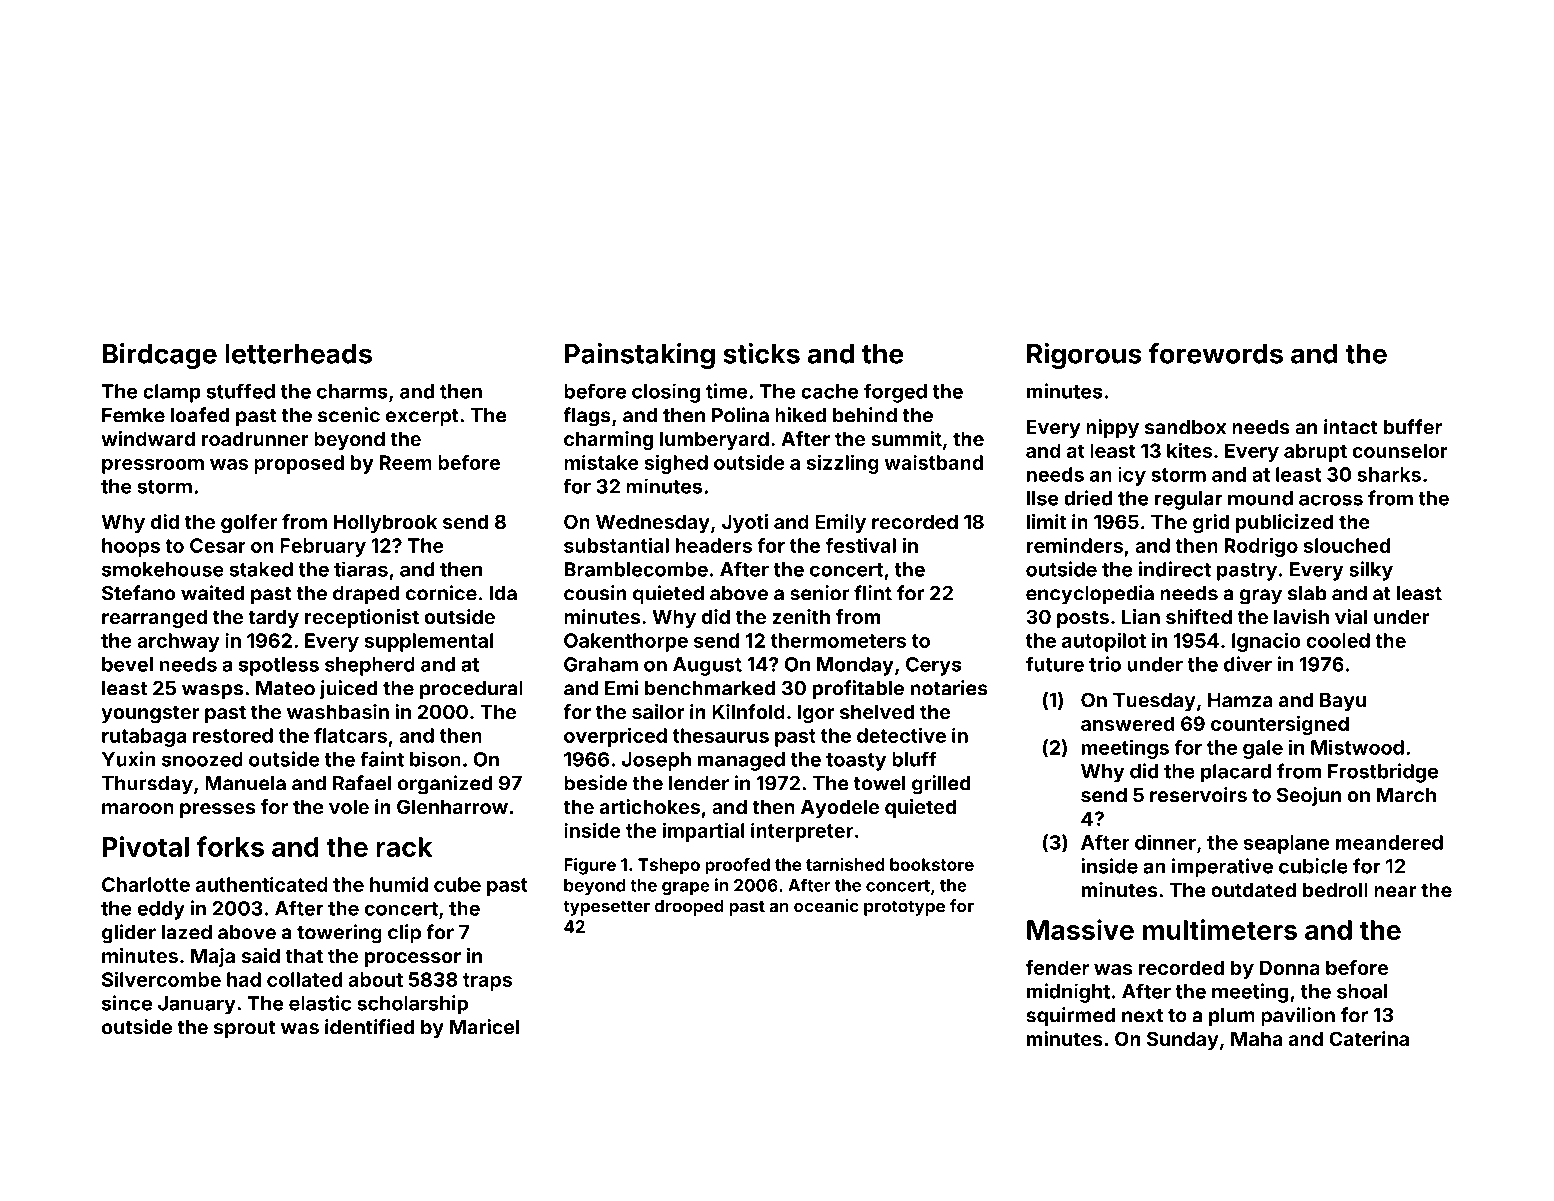 The width and height of the screenshot is (1554, 1201). I want to click on summit, so click(906, 438).
